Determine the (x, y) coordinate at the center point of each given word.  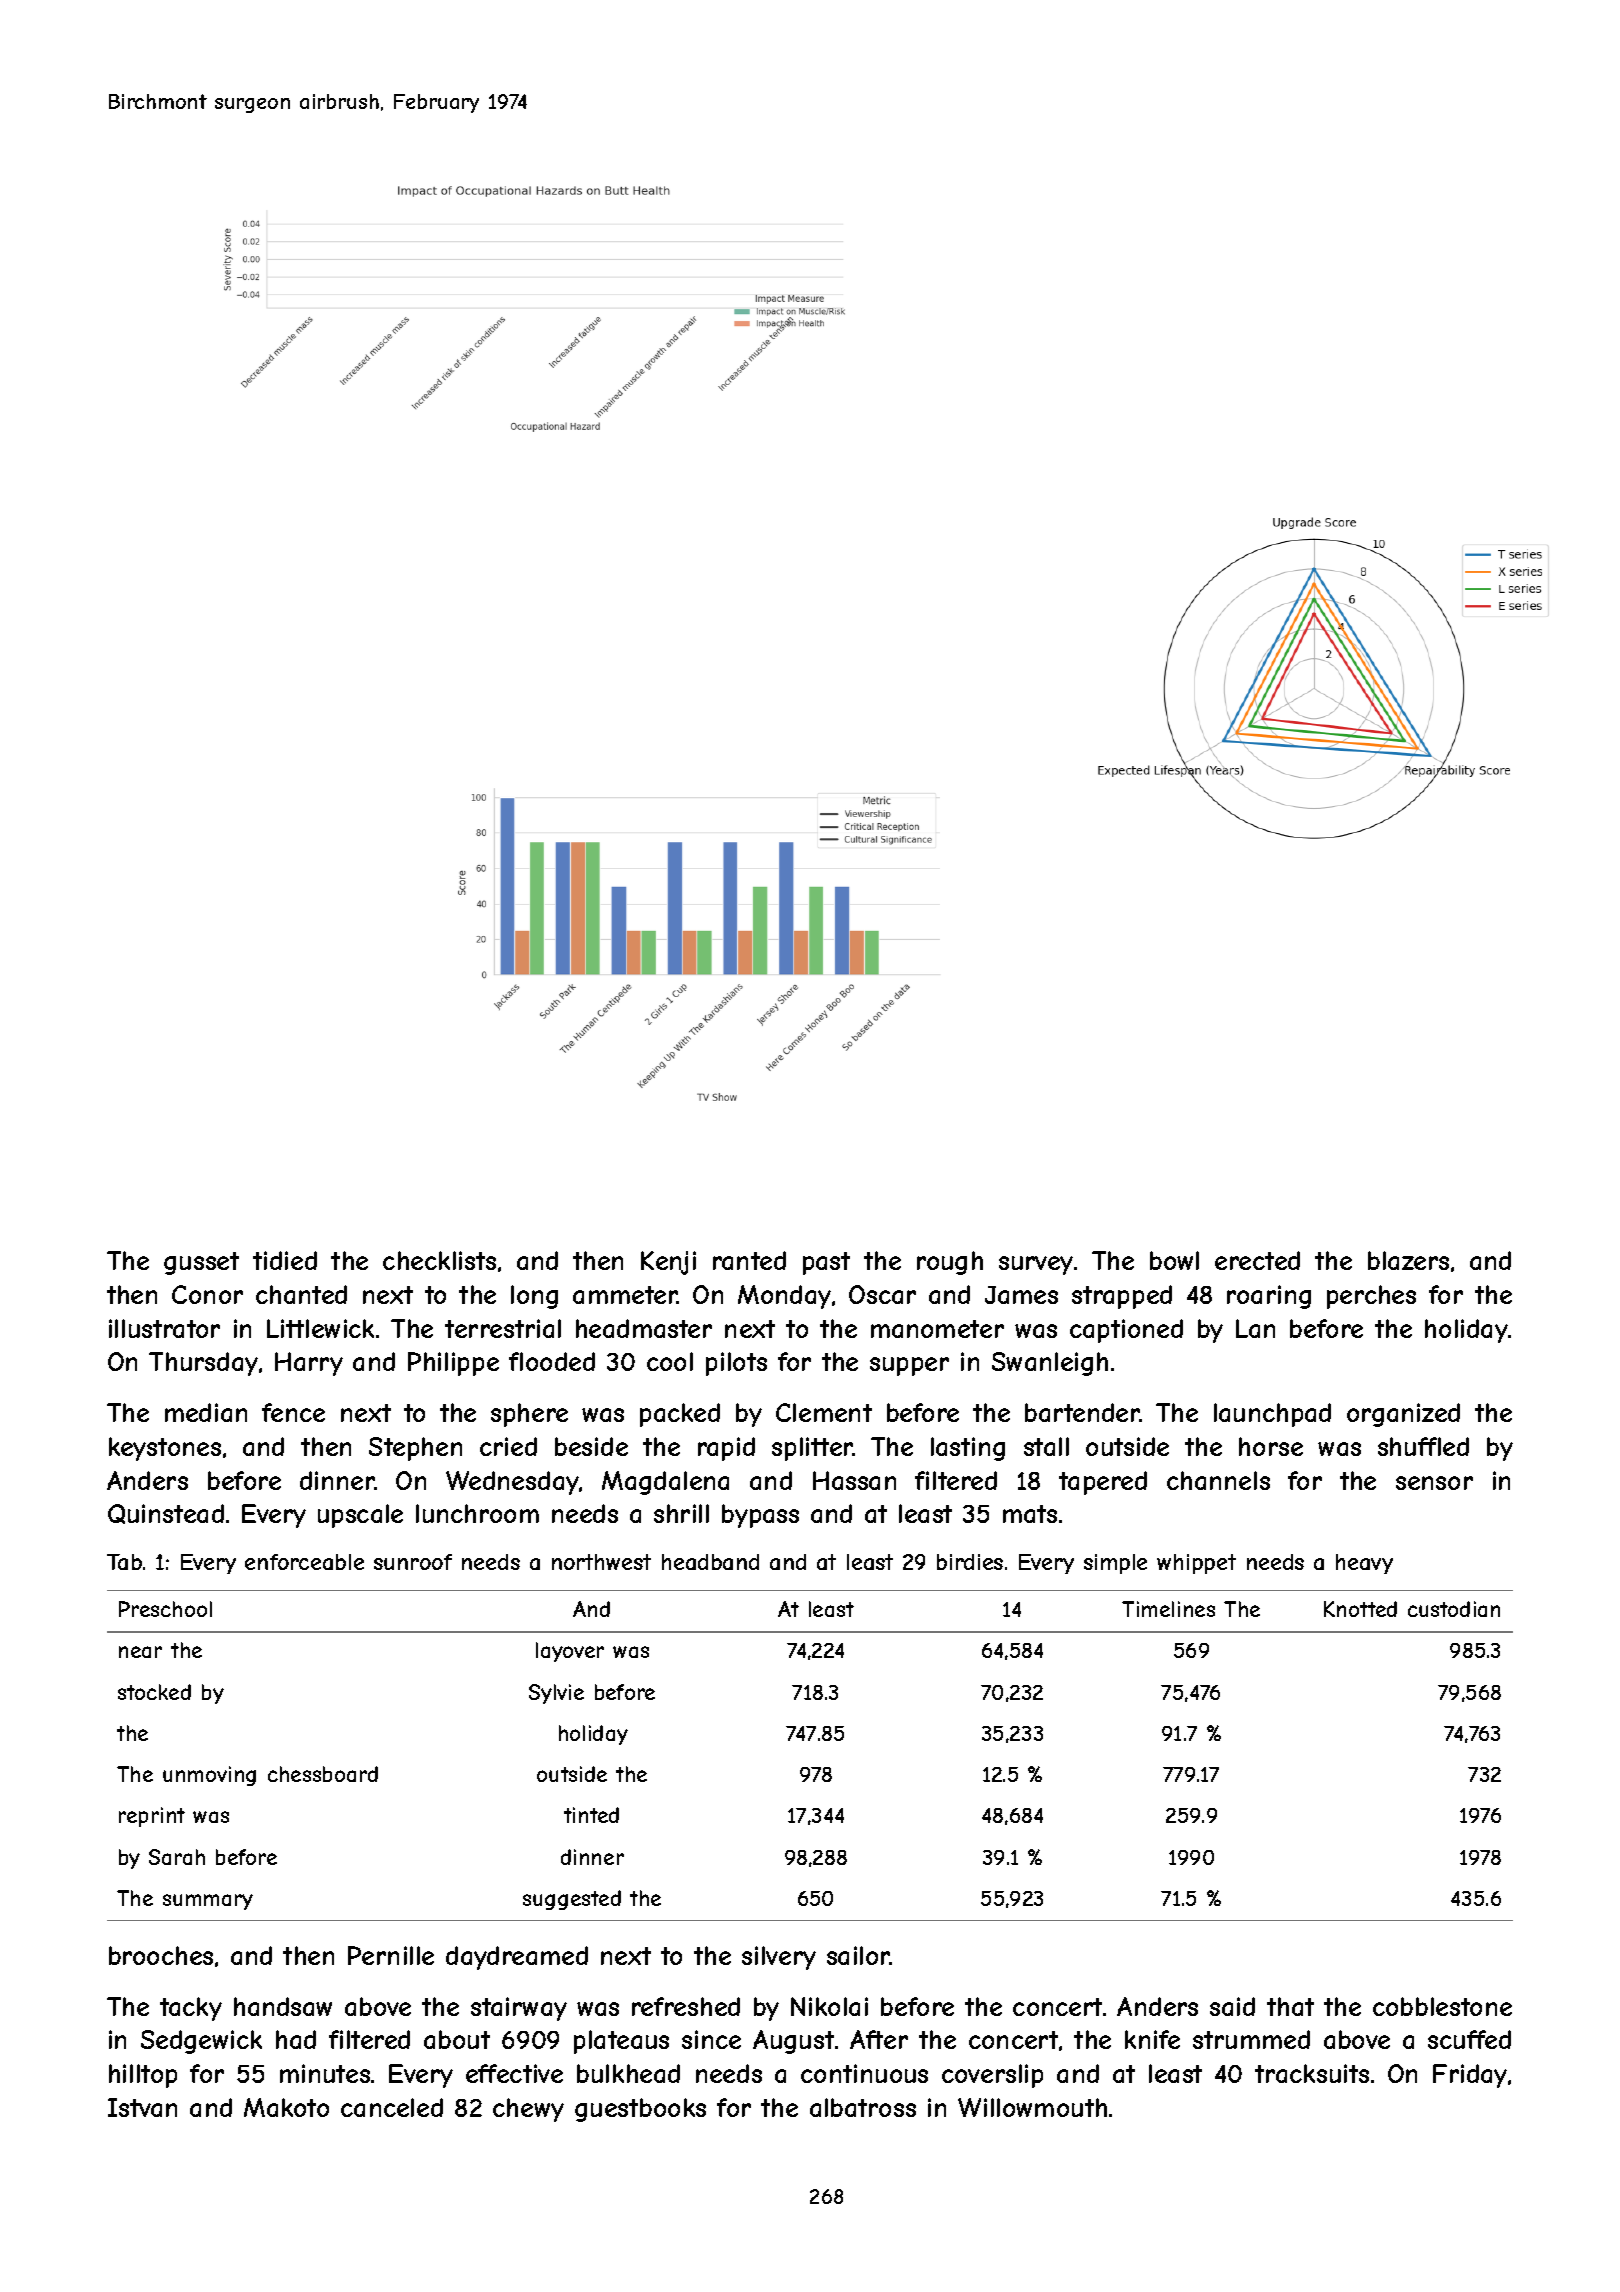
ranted (749, 1260)
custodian (1454, 1609)
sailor (858, 1955)
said (1232, 2006)
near (140, 1652)
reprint (152, 1817)
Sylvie (556, 1694)
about (457, 2039)
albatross (863, 2107)
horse (1271, 1446)
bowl (1174, 1260)
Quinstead (166, 1514)
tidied (285, 1260)
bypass (760, 1516)
